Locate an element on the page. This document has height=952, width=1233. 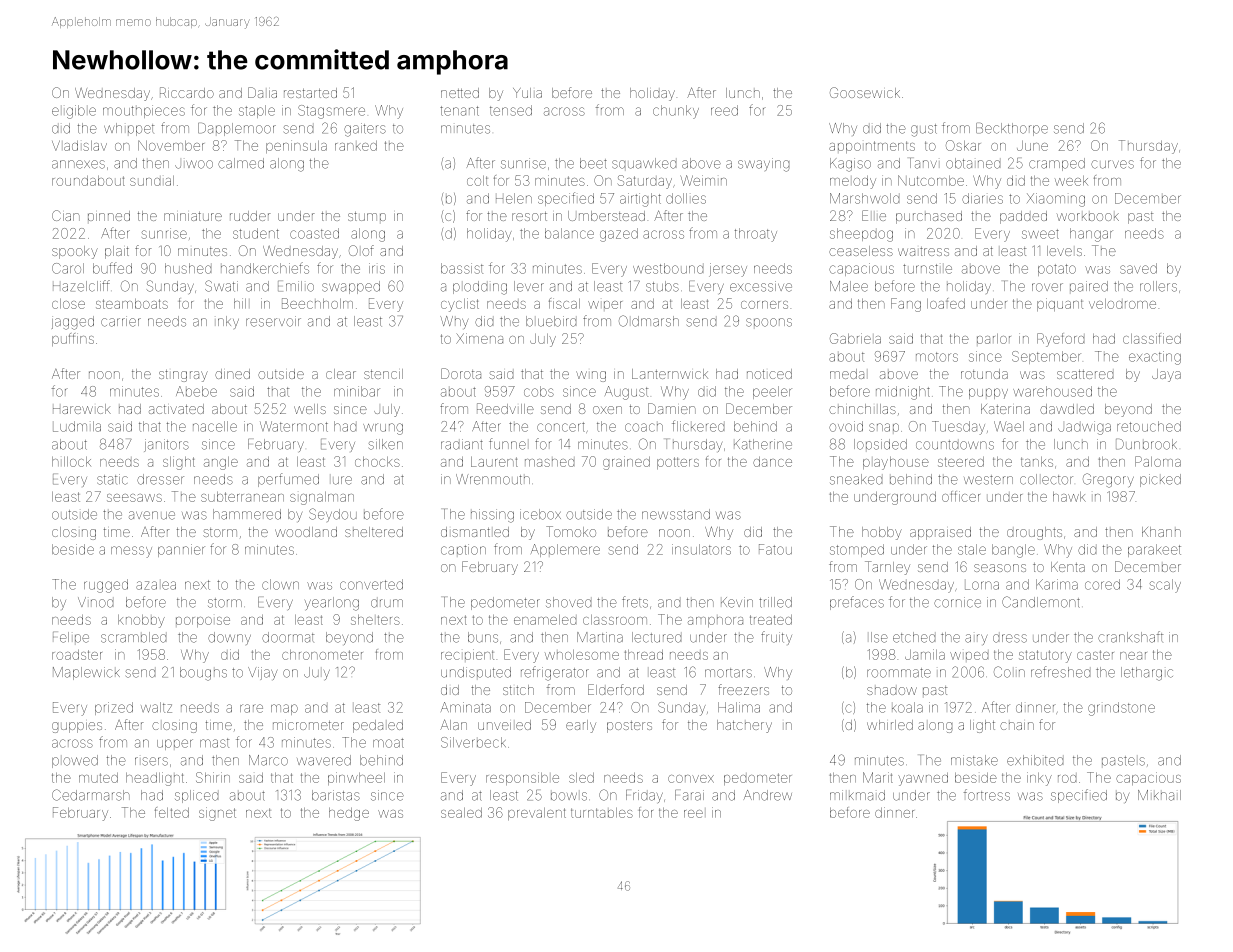
crankshaft is located at coordinates (1130, 637).
